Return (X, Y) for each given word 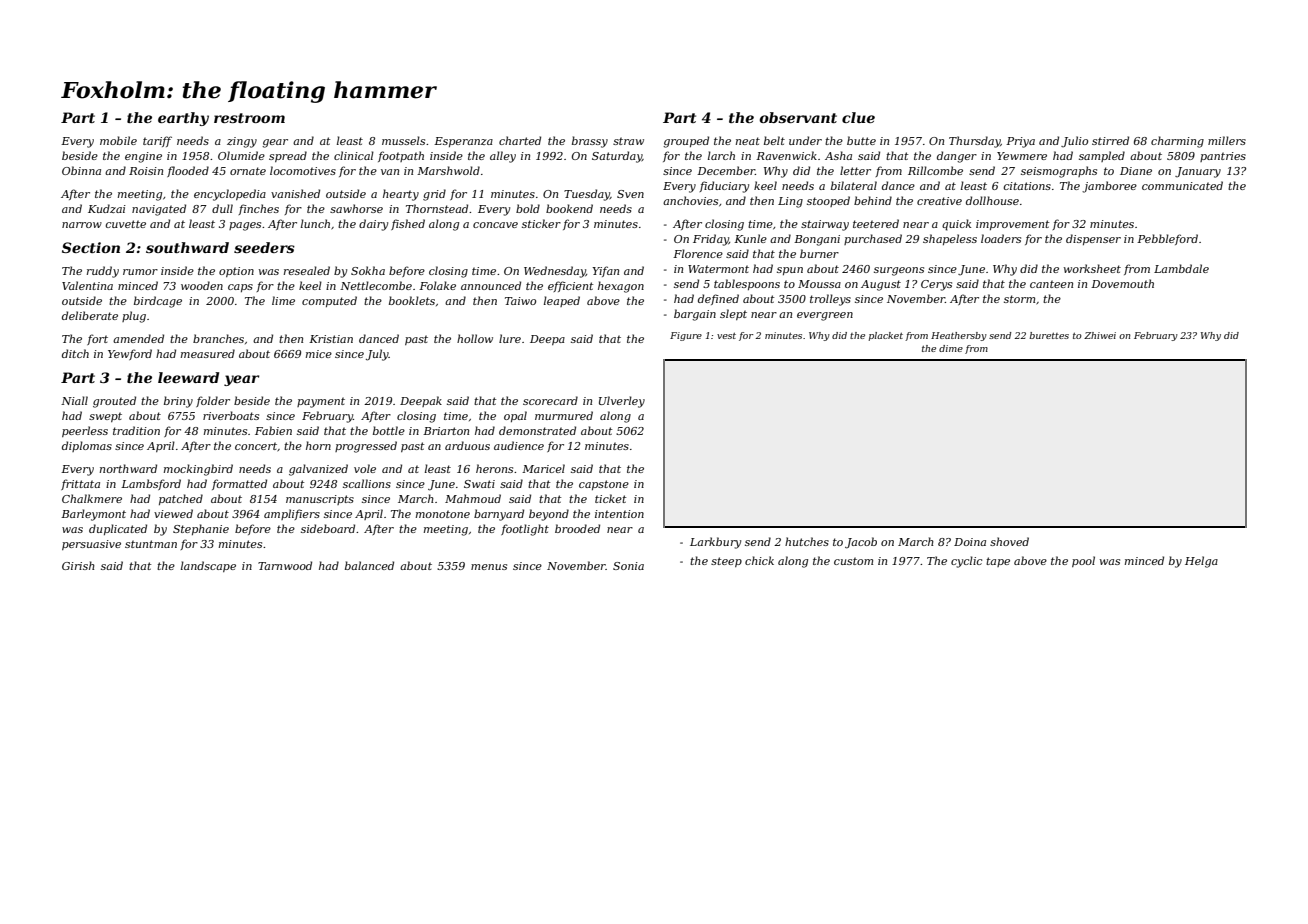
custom (853, 561)
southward (187, 247)
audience (519, 445)
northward (128, 468)
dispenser (1093, 239)
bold (528, 208)
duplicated (118, 529)
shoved (1009, 541)
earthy (183, 119)
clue (858, 117)
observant (798, 117)
